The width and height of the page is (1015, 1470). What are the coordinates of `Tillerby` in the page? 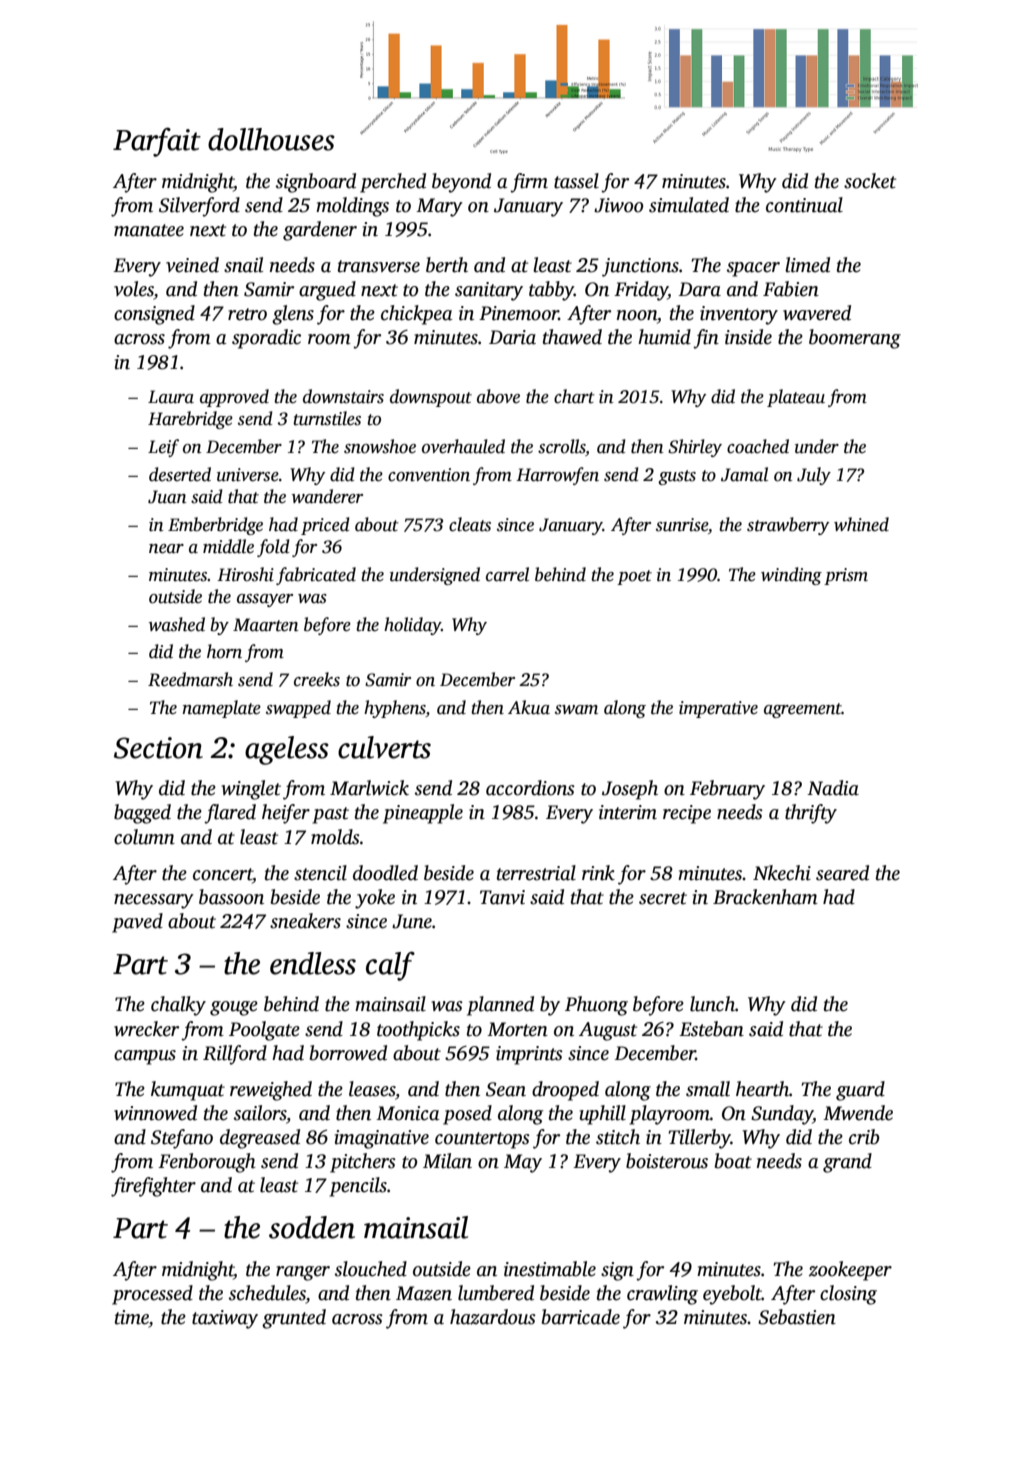 It's located at (700, 1139).
